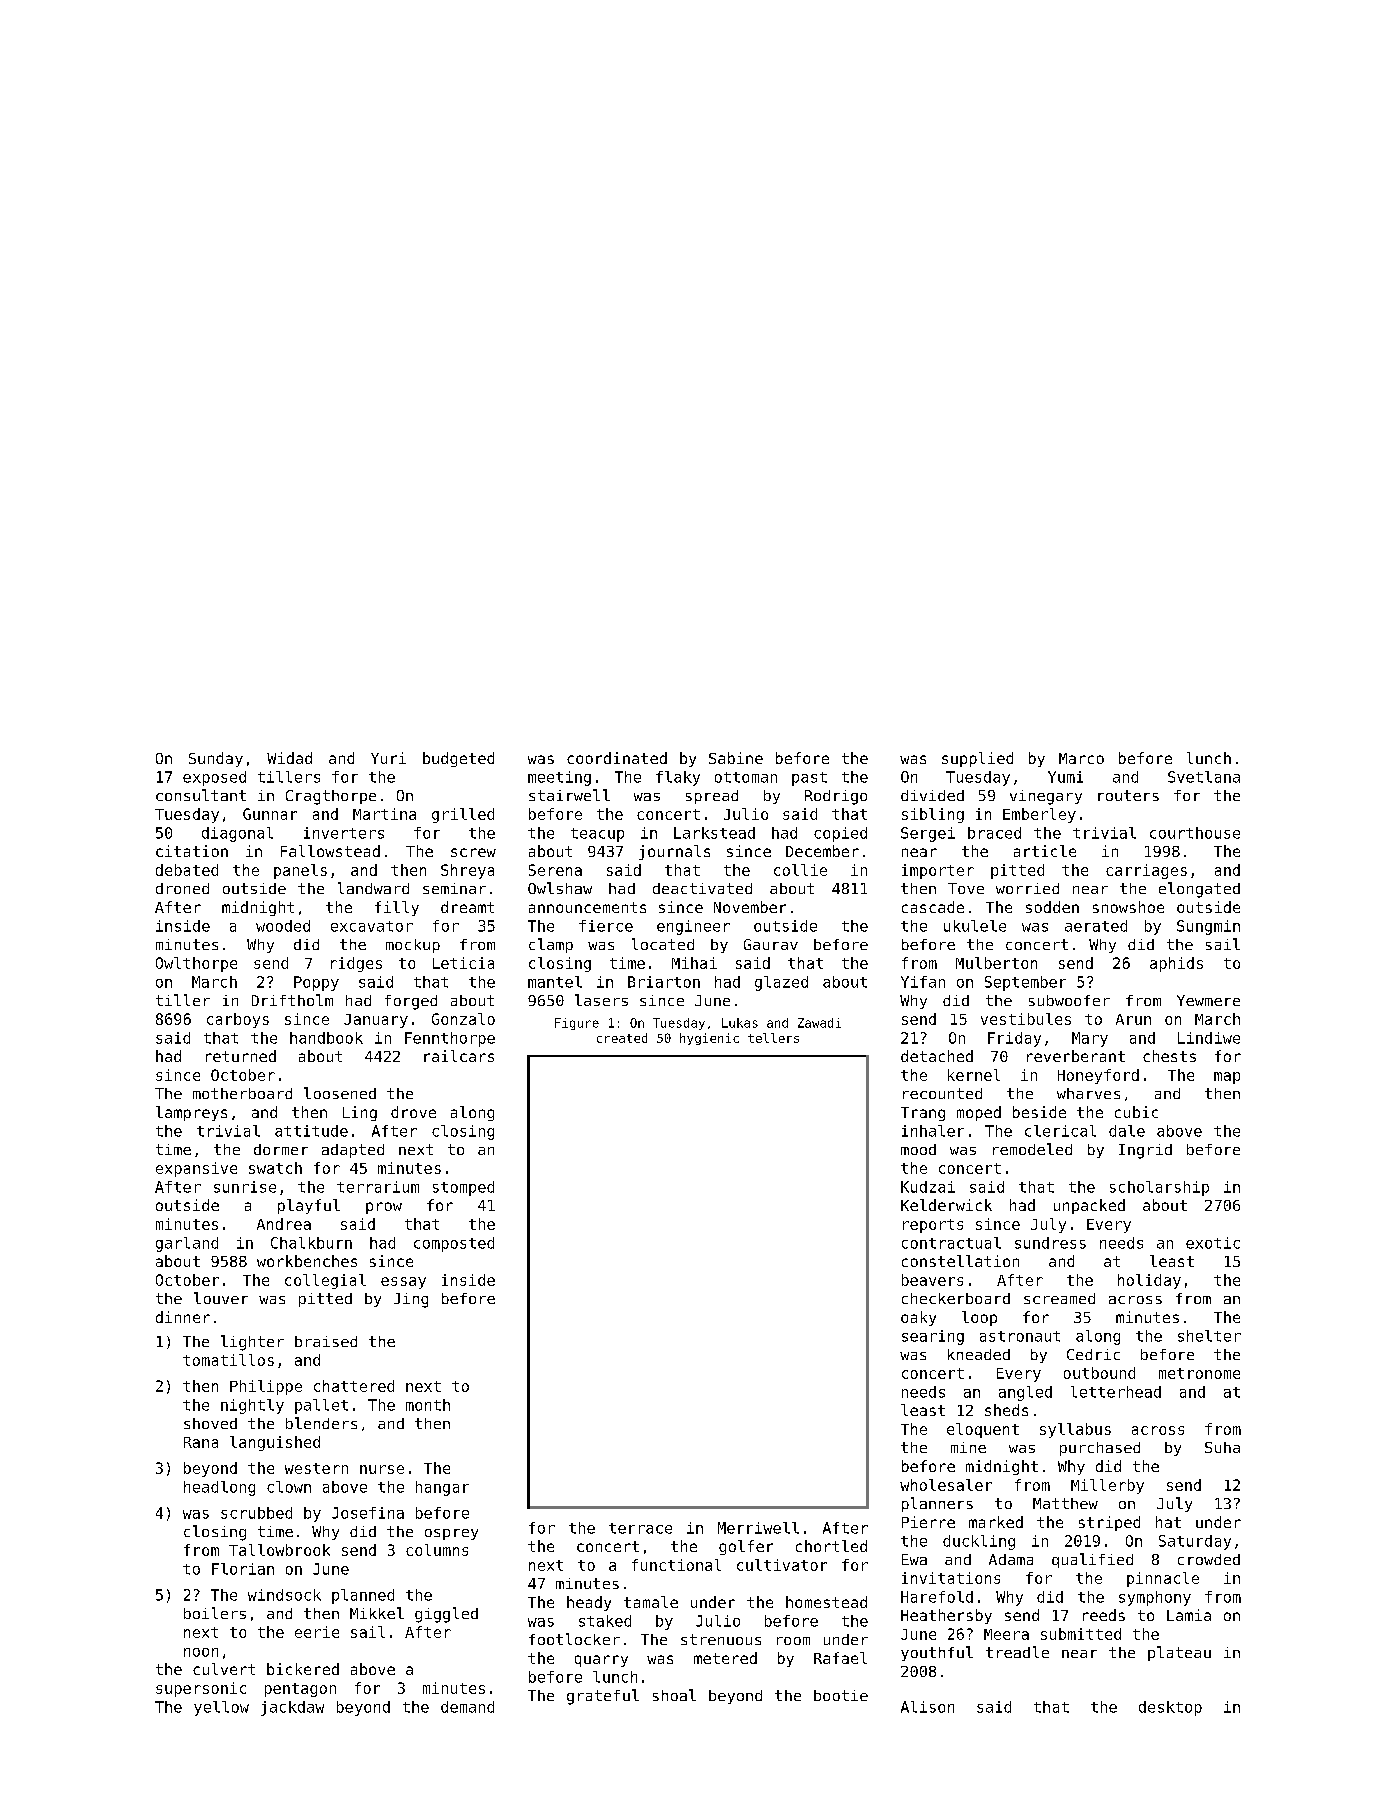  What do you see at coordinates (1213, 1243) in the screenshot?
I see `exotic` at bounding box center [1213, 1243].
